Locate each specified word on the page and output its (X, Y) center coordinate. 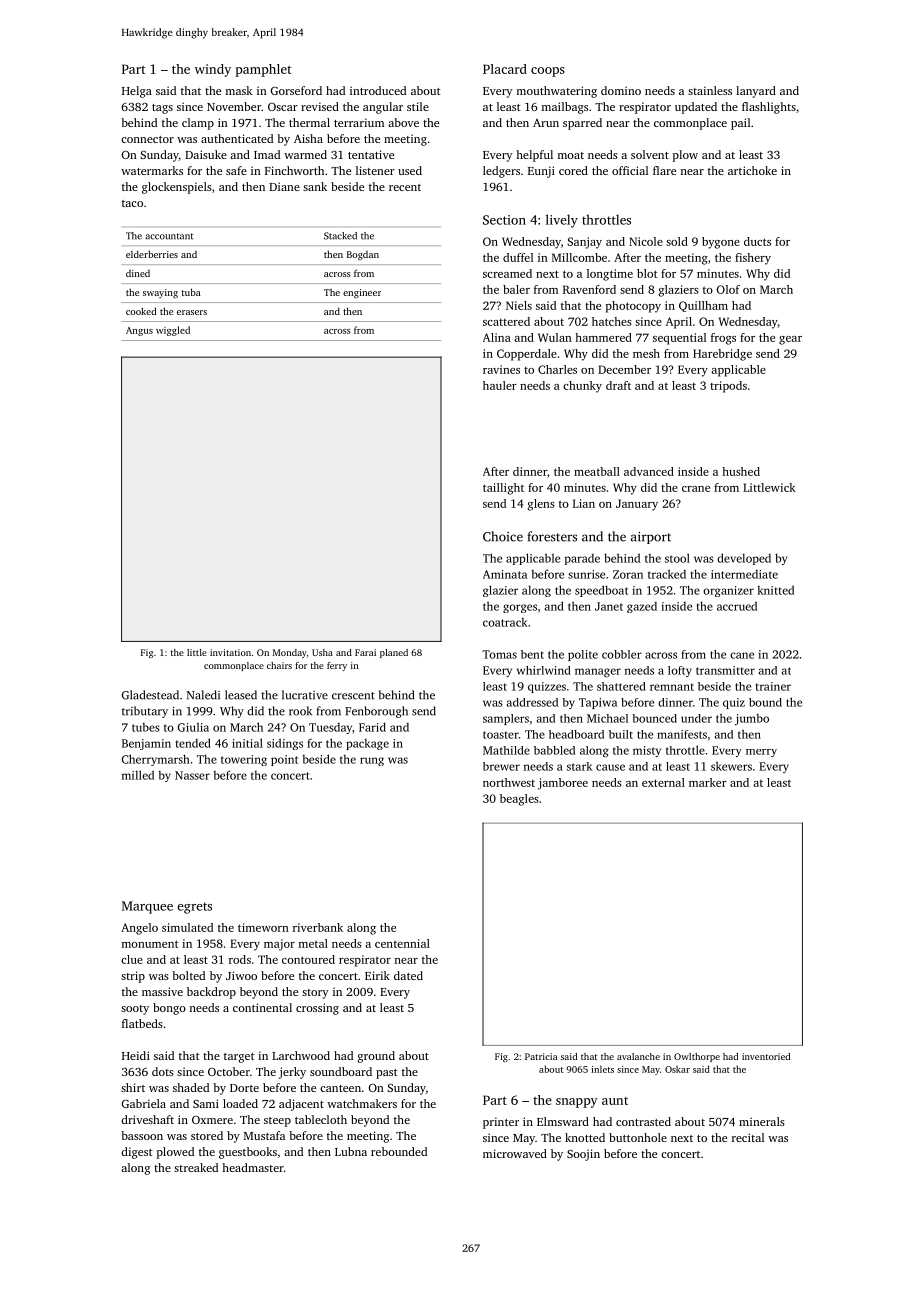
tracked (667, 574)
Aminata (505, 574)
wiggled (173, 331)
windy (213, 70)
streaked (196, 1167)
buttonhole (638, 1137)
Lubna (351, 1151)
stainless (710, 90)
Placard (505, 69)
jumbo (752, 719)
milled (138, 775)
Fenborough (376, 712)
